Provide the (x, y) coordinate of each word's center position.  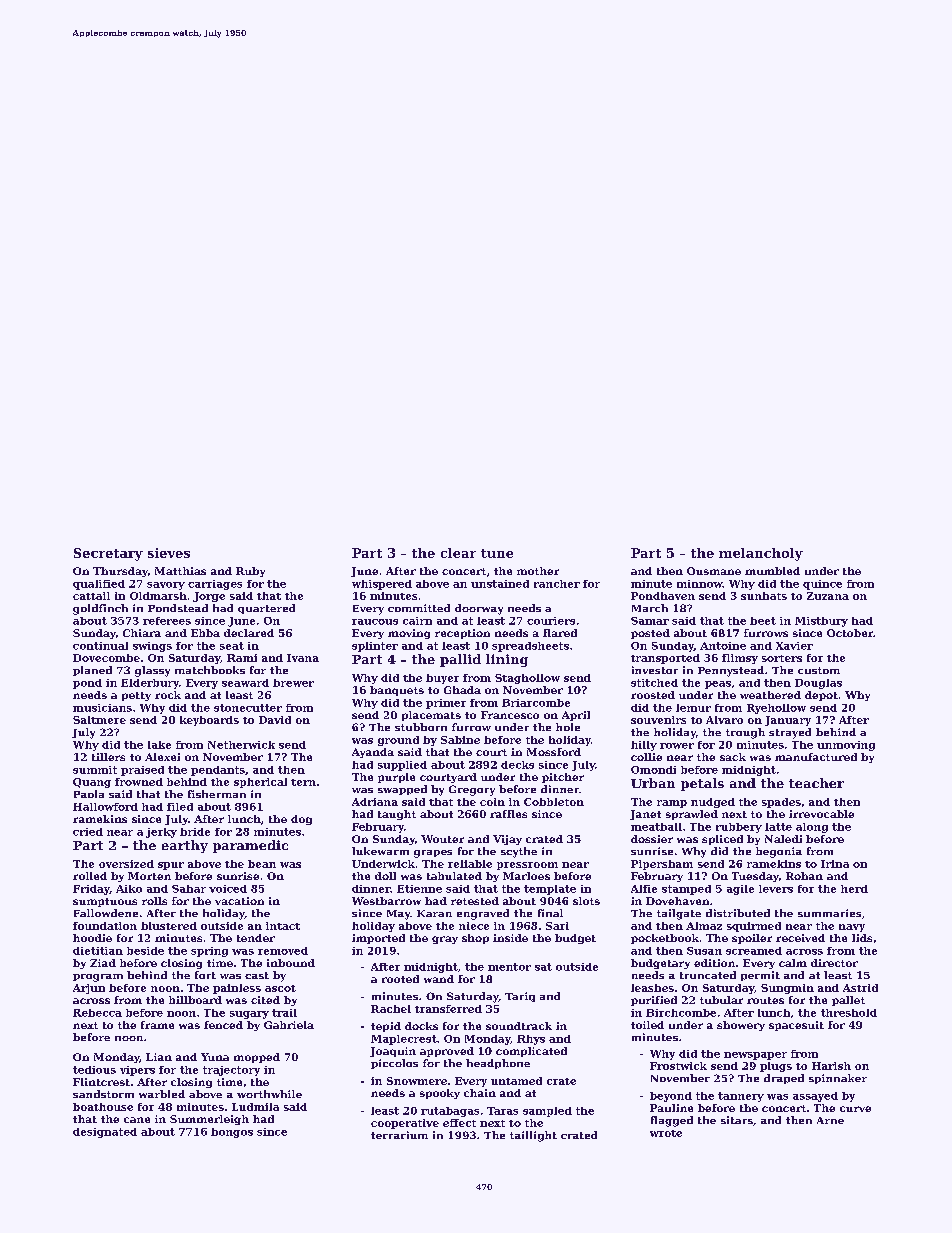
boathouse (103, 1107)
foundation (105, 926)
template (550, 890)
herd (854, 889)
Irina (835, 864)
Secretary (108, 554)
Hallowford (105, 807)
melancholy (761, 554)
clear (458, 553)
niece (474, 926)
